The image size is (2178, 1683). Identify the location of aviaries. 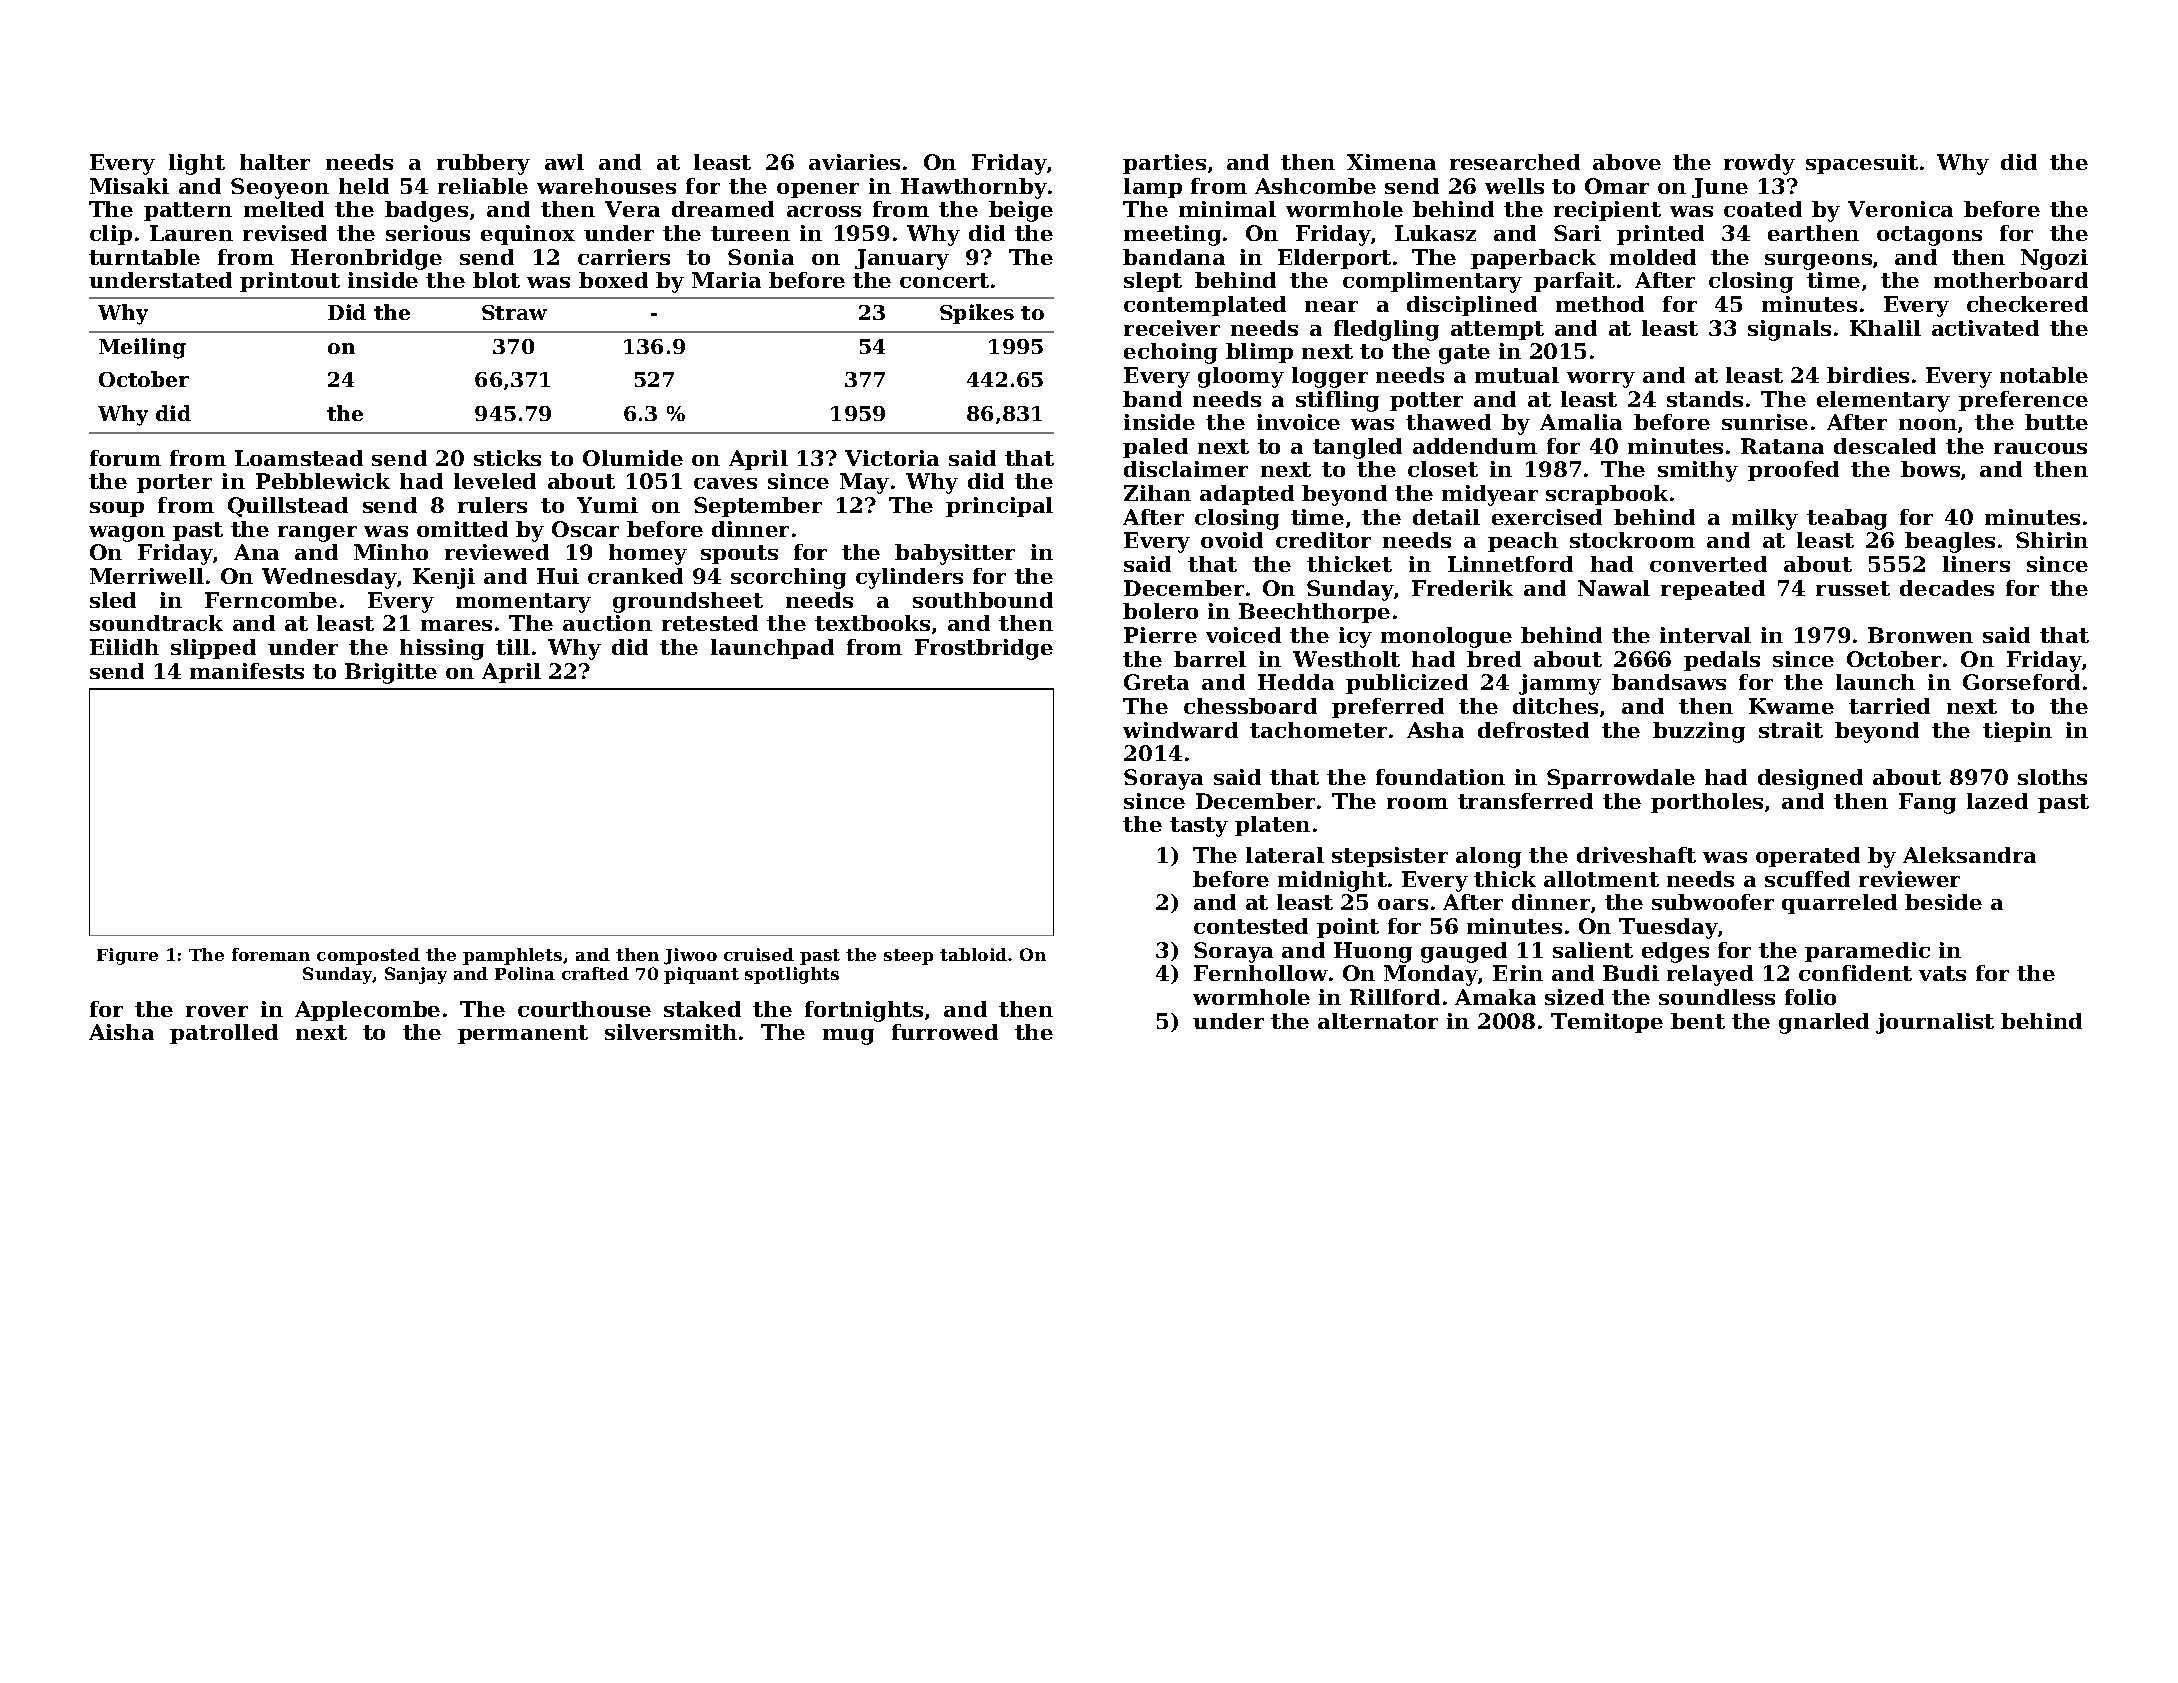
(854, 162).
